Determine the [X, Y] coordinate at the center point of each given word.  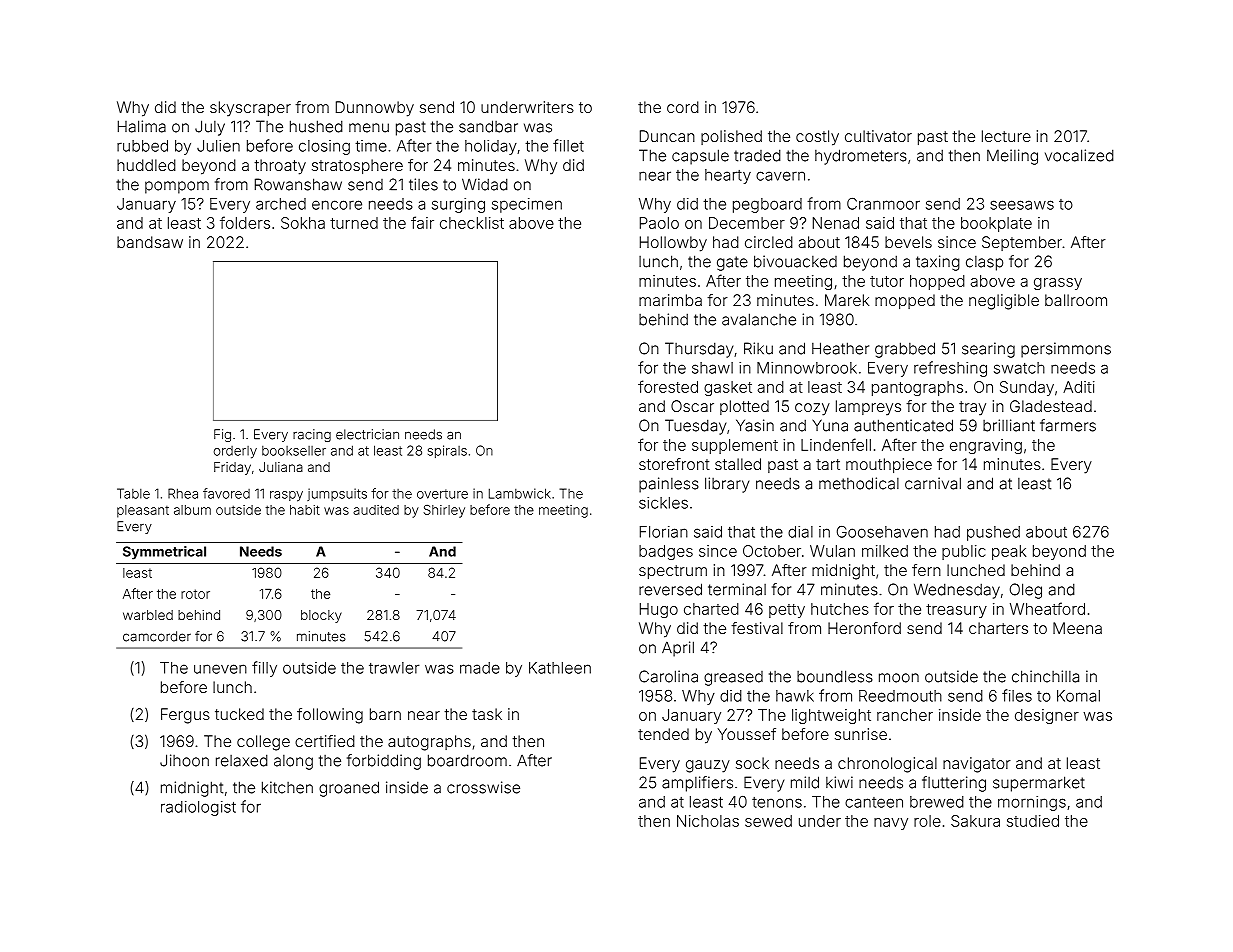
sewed [768, 821]
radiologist [198, 808]
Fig [222, 435]
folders [245, 222]
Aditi [1079, 387]
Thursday [699, 350]
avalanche [759, 319]
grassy [1058, 284]
